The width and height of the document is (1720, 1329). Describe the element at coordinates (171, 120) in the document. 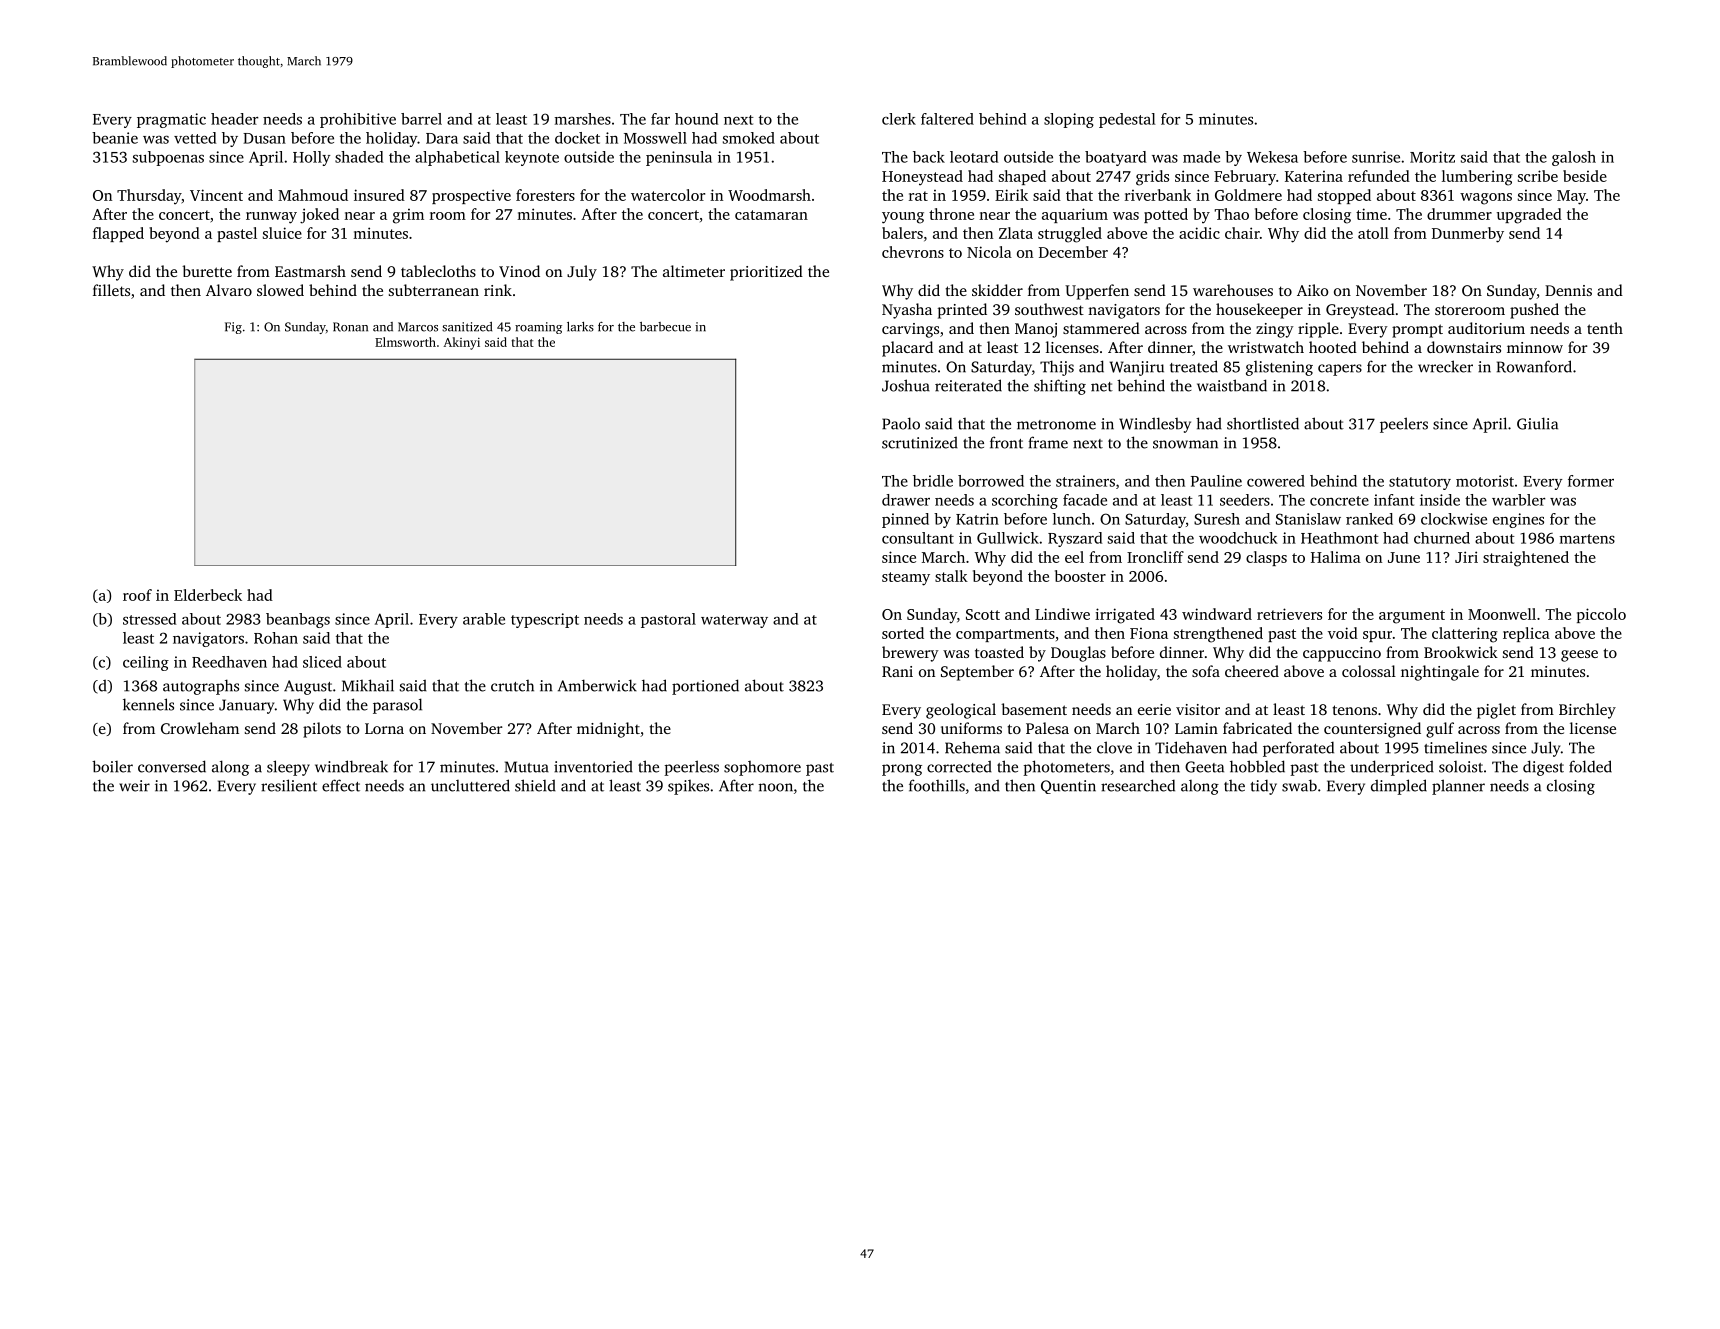

I see `pragmatic` at that location.
